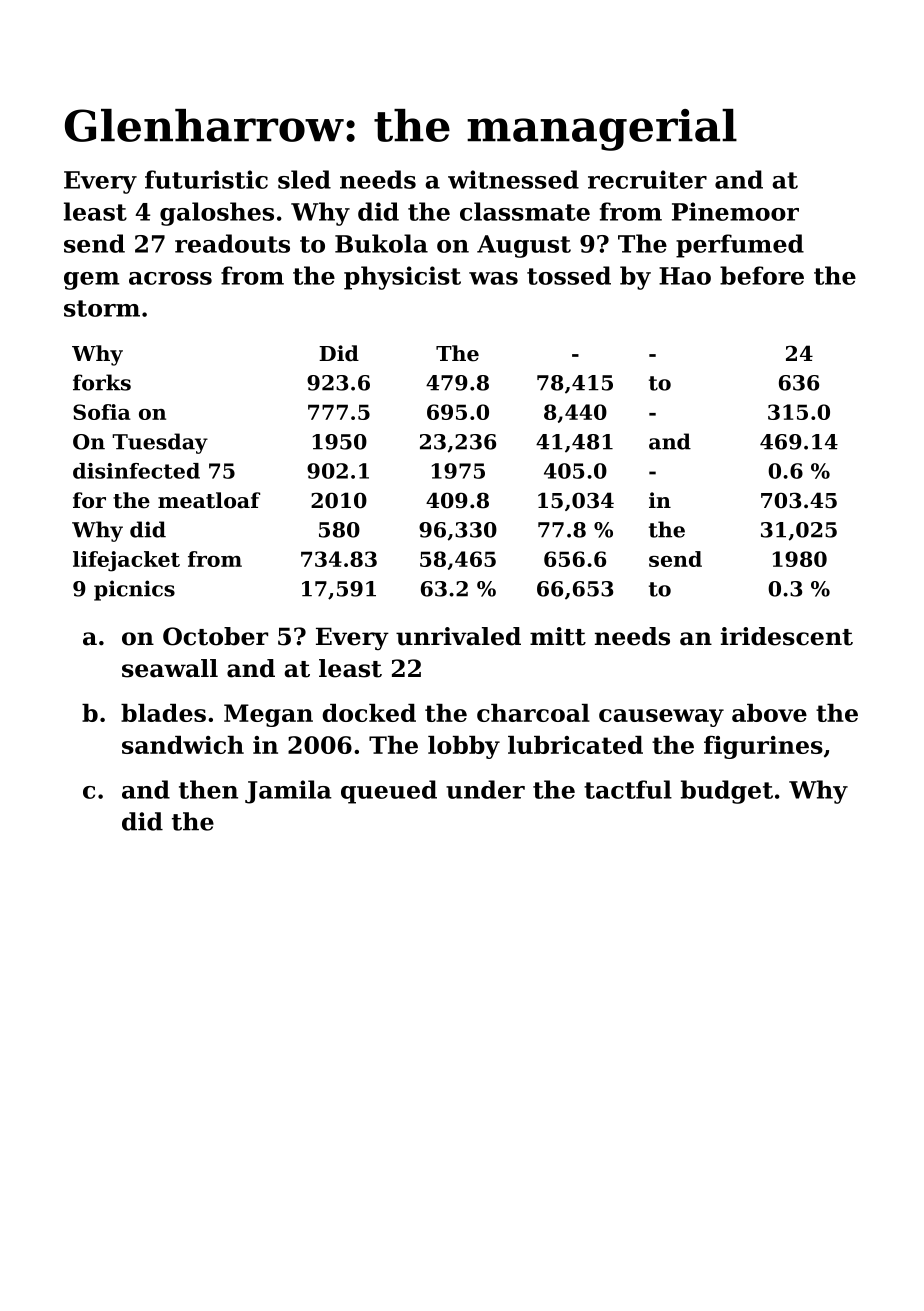 The image size is (924, 1311). What do you see at coordinates (389, 792) in the document?
I see `queued` at bounding box center [389, 792].
